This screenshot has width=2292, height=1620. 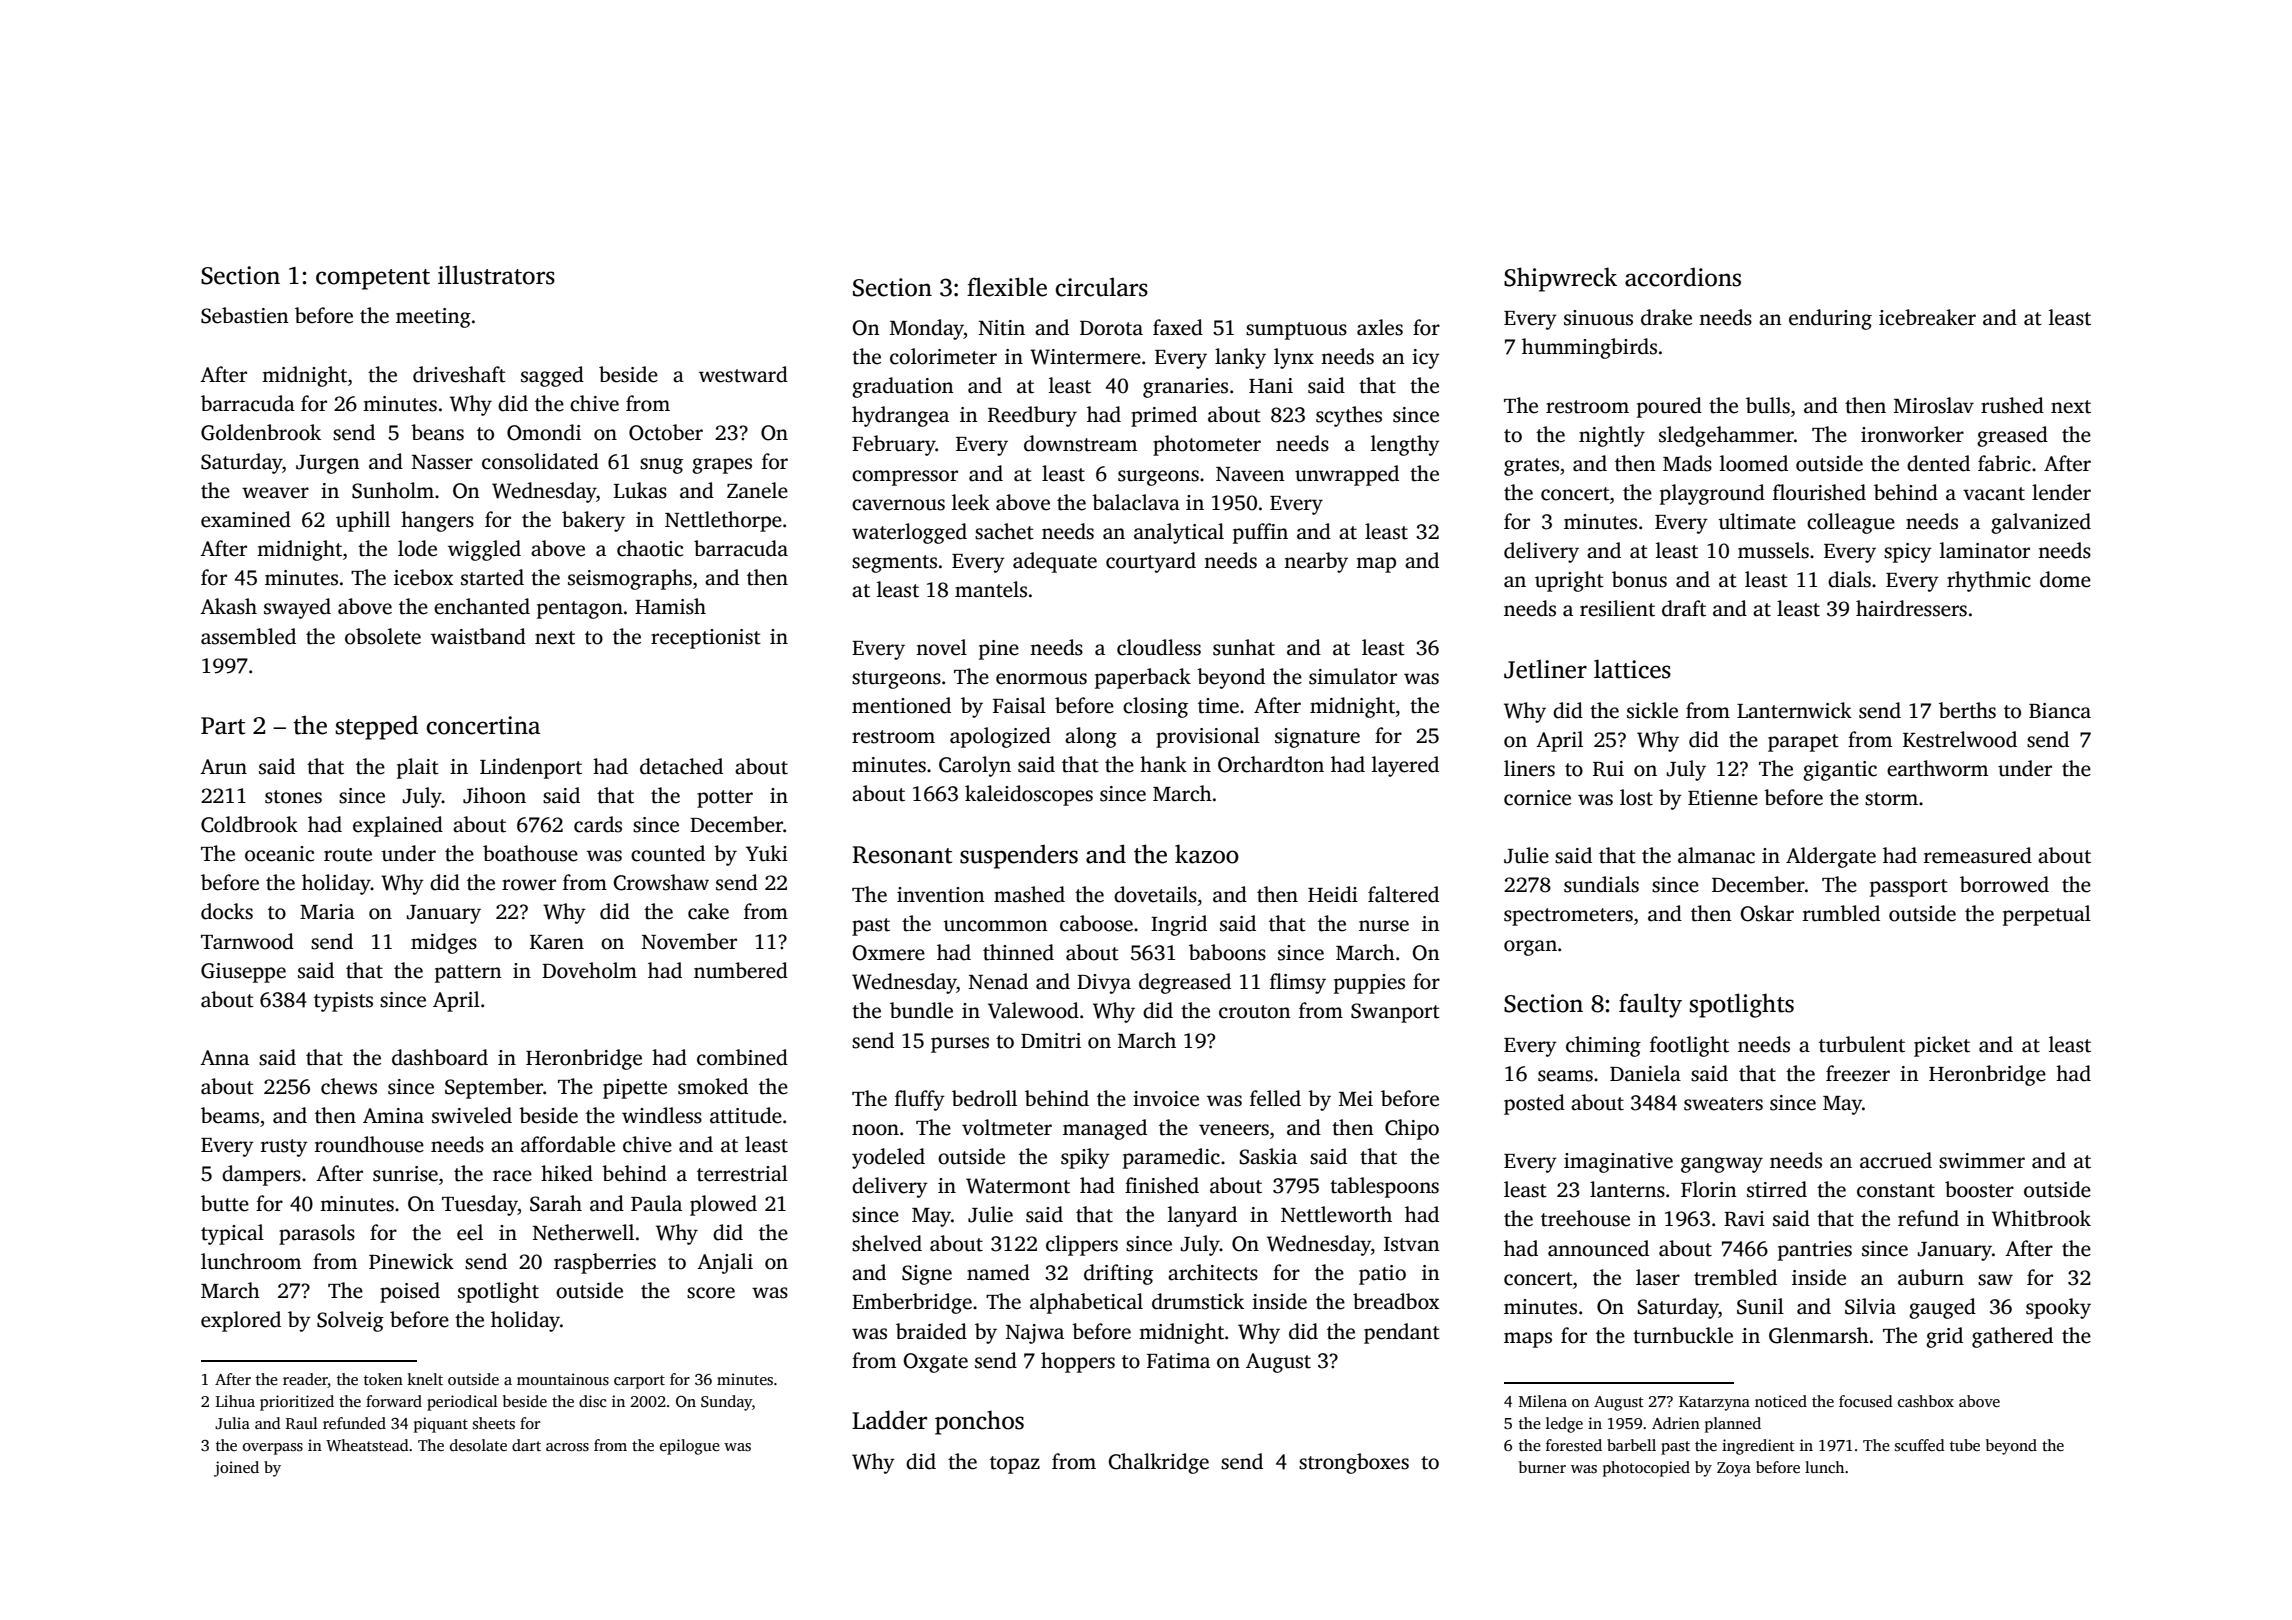 I want to click on icebreaker, so click(x=1927, y=317).
